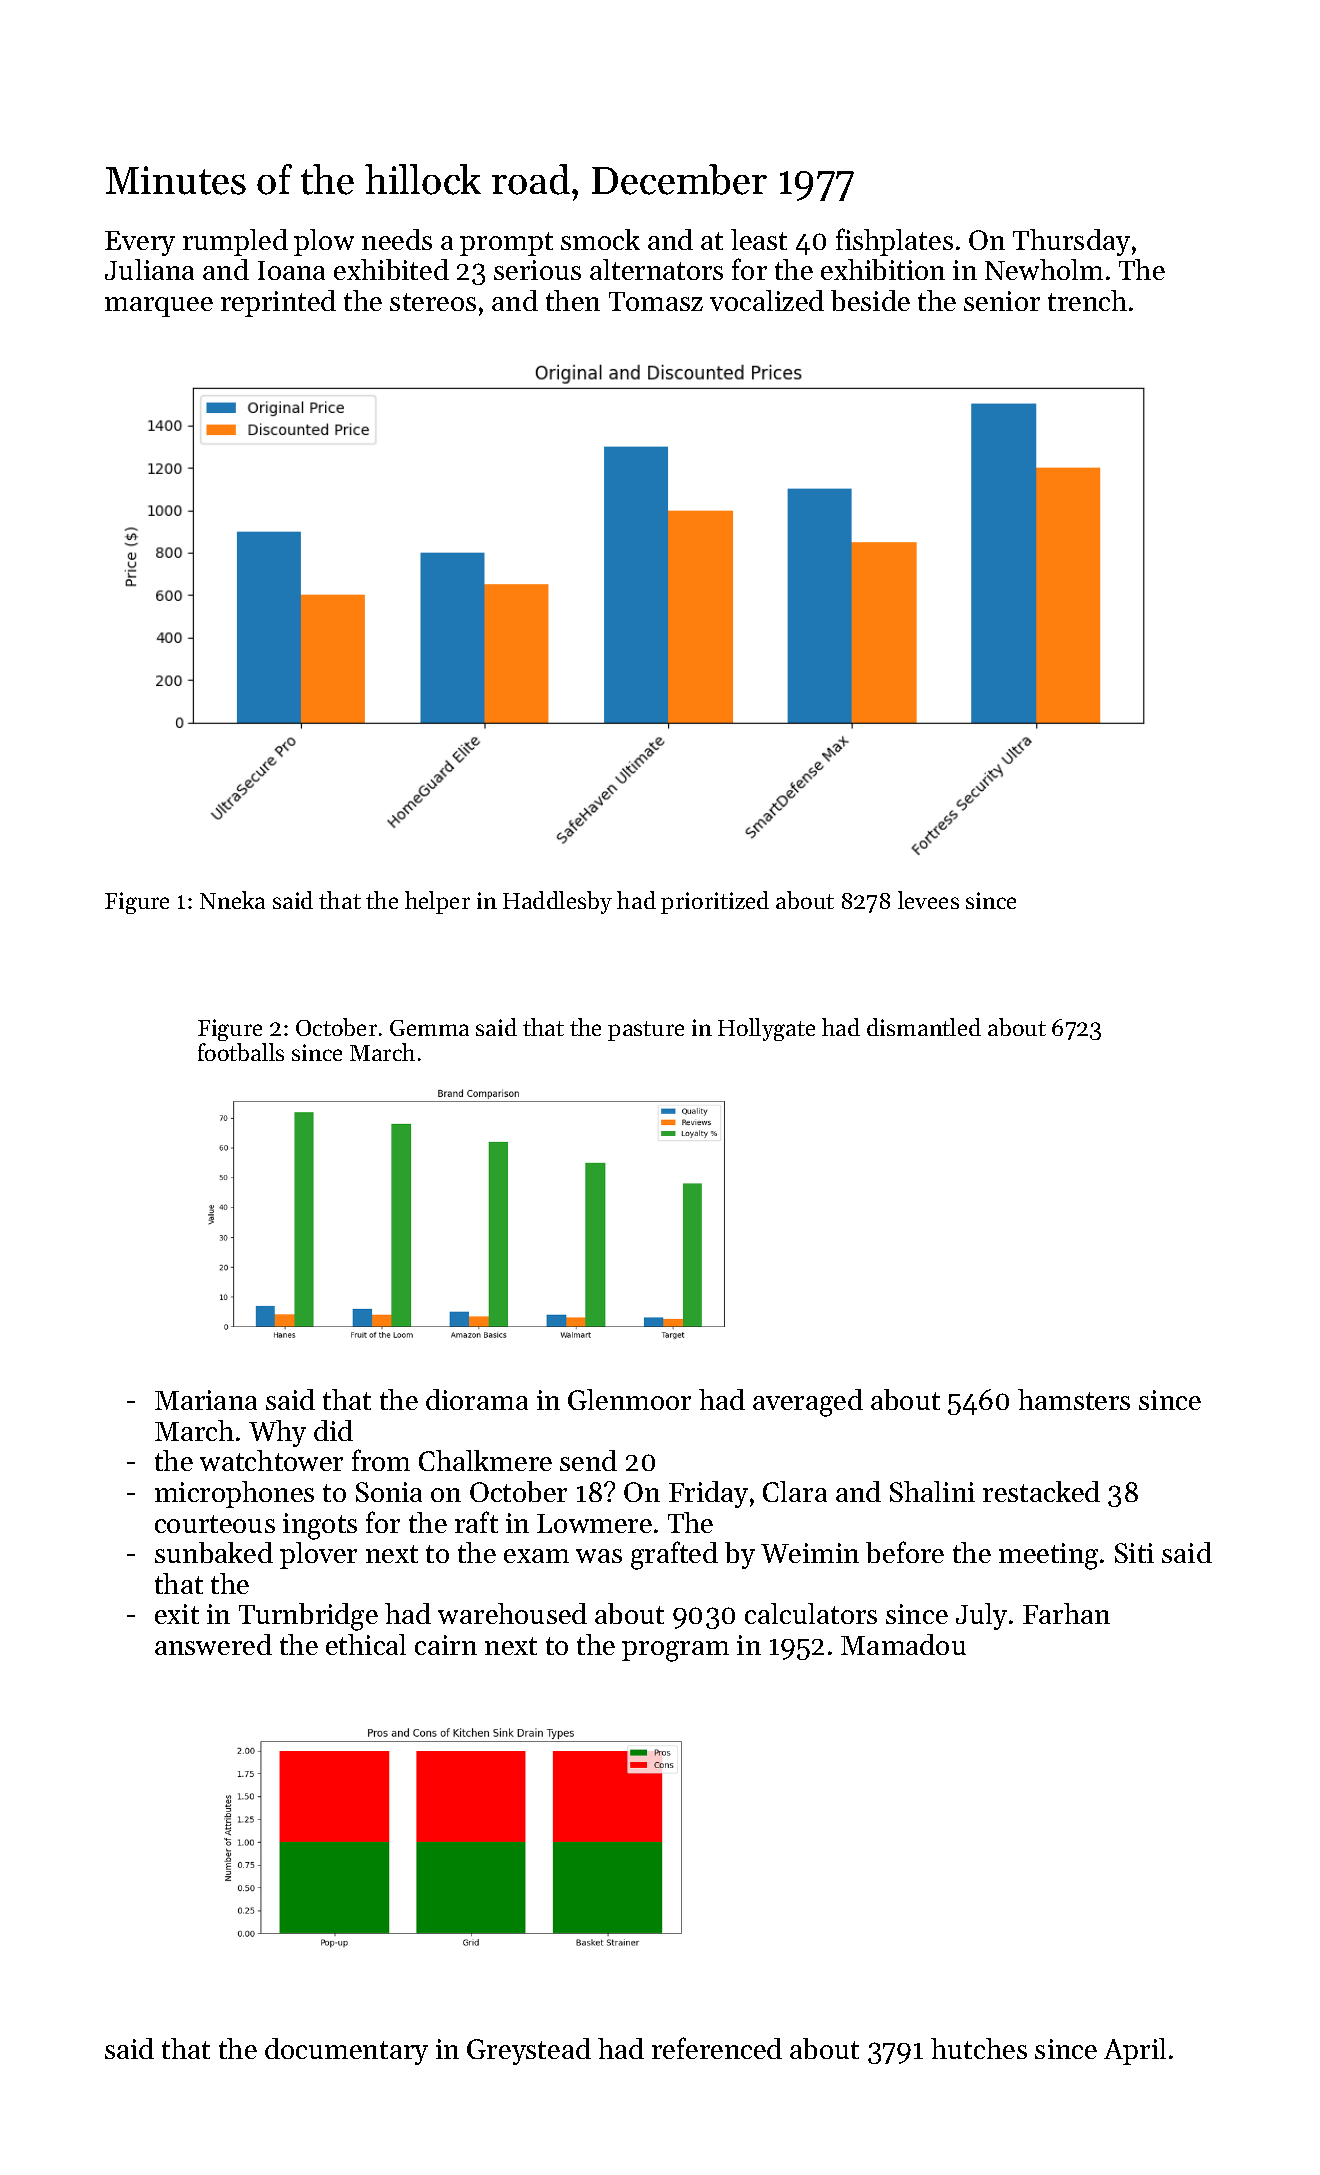  I want to click on dismantled, so click(924, 1027).
